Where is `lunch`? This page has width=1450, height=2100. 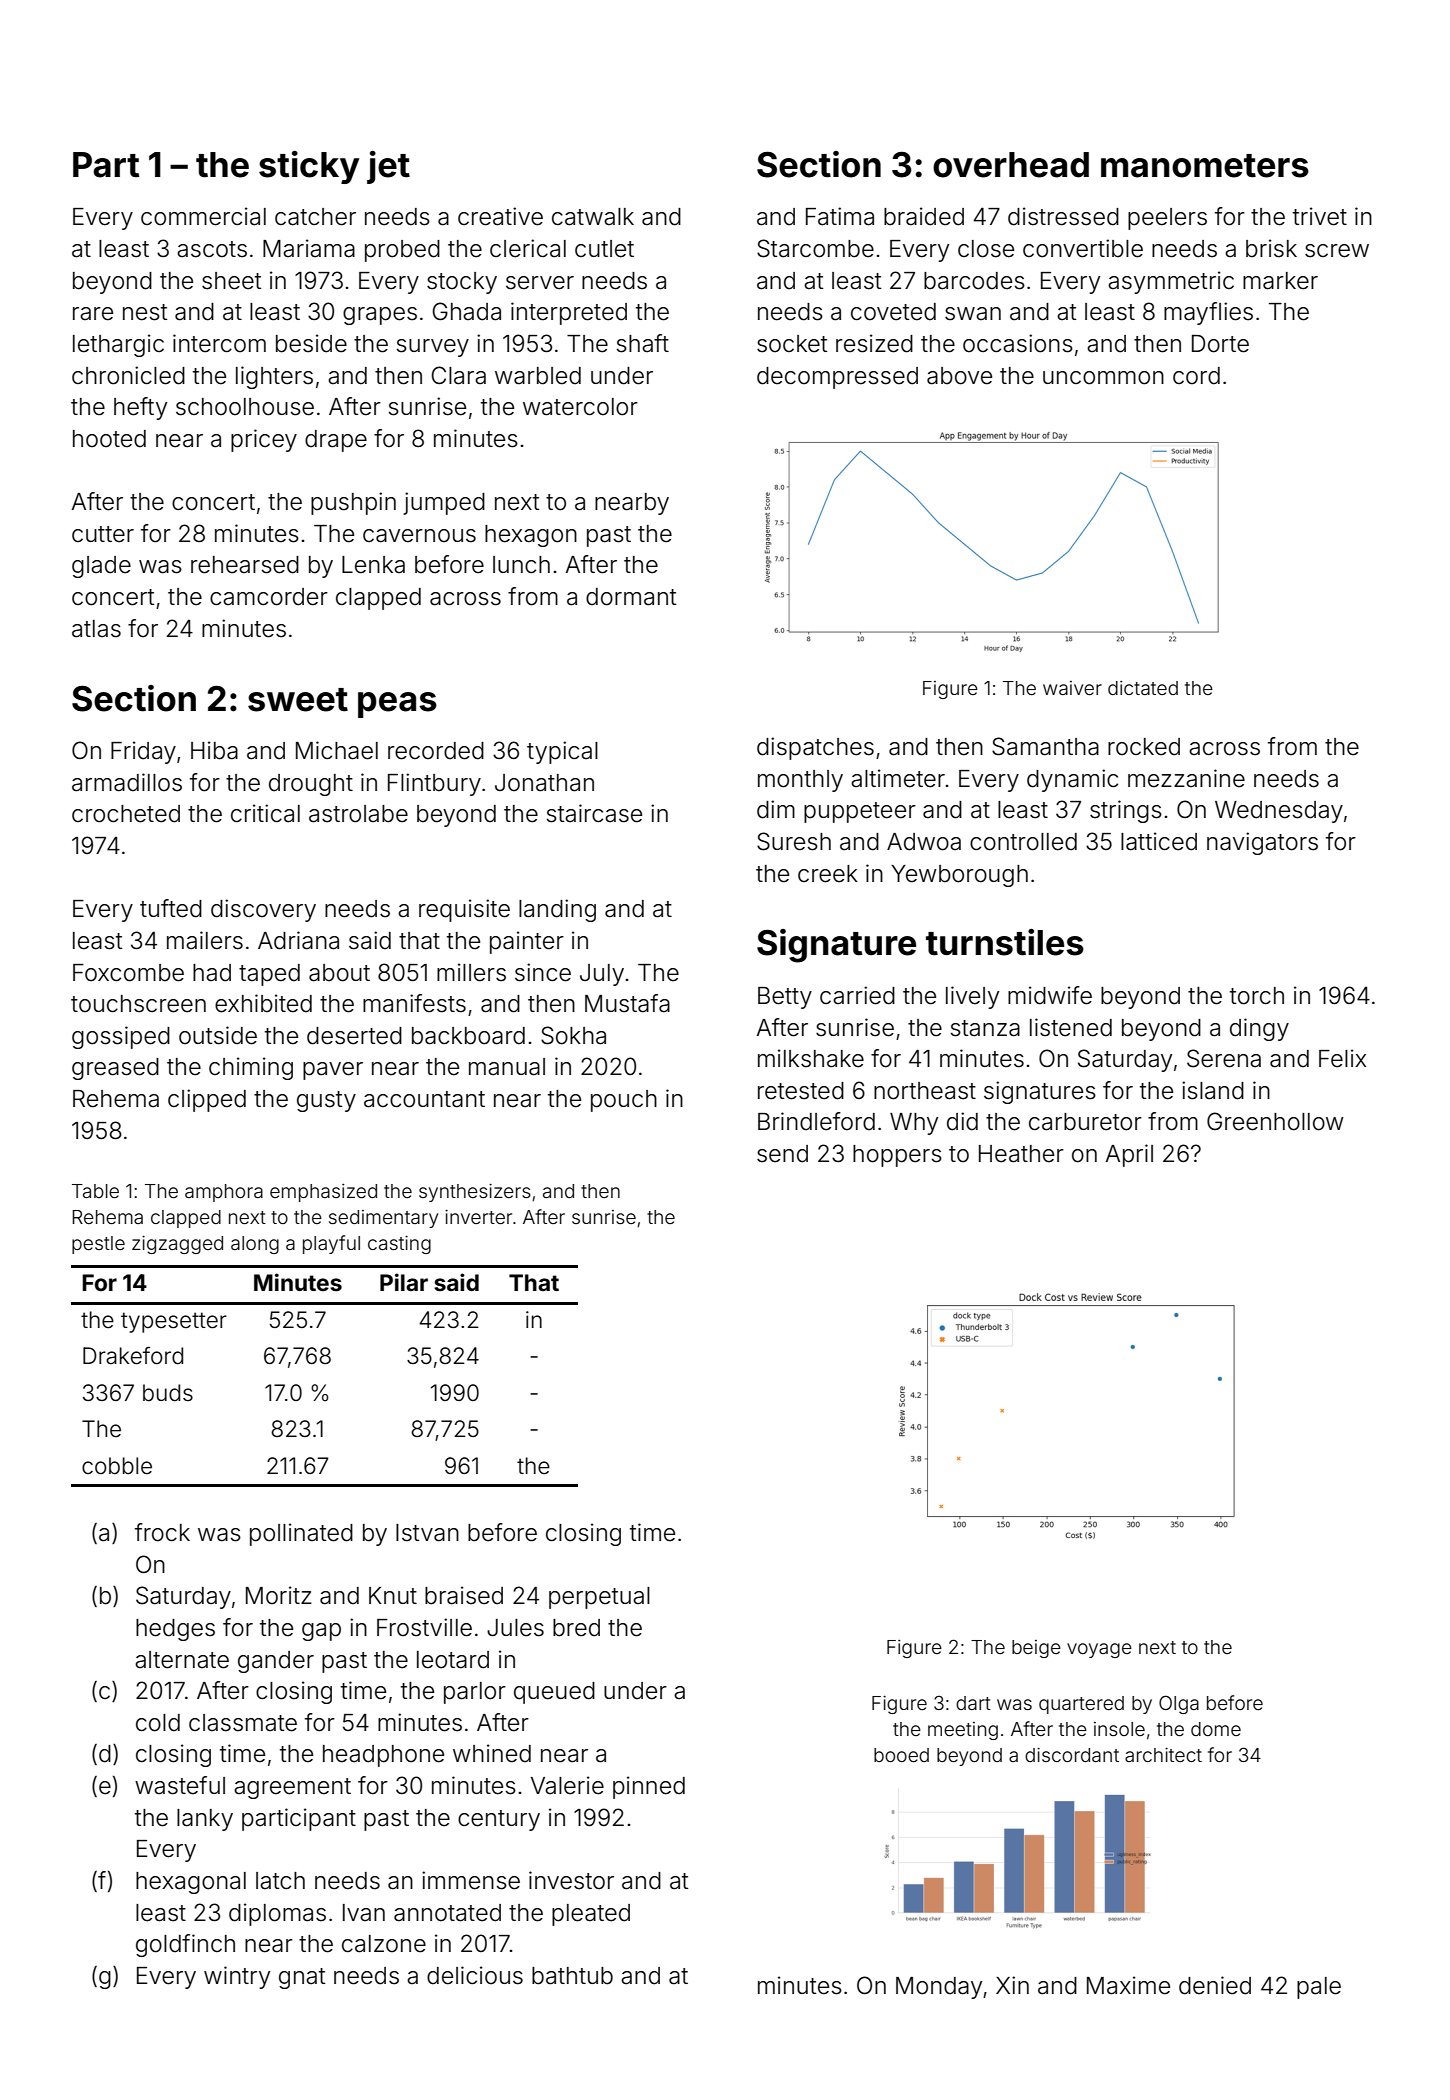 lunch is located at coordinates (521, 564).
